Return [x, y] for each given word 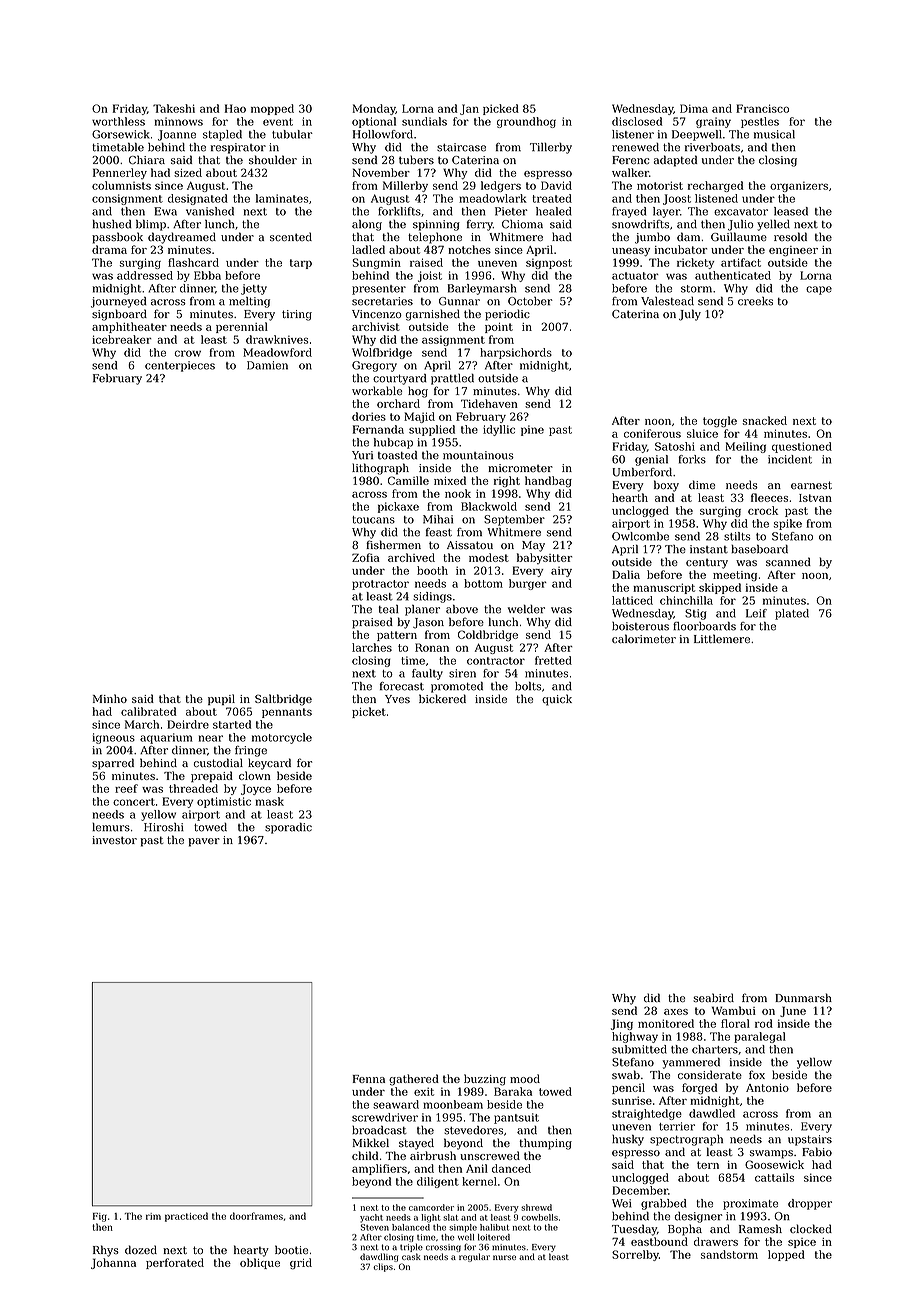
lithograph [380, 469]
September [514, 520]
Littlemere [722, 638]
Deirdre [188, 724]
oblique [260, 1263]
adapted [675, 161]
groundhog [526, 122]
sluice [702, 433]
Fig [100, 1217]
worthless [118, 121]
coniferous [652, 433]
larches [372, 647]
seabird [713, 997]
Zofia [366, 557]
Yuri [362, 455]
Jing [622, 1024]
